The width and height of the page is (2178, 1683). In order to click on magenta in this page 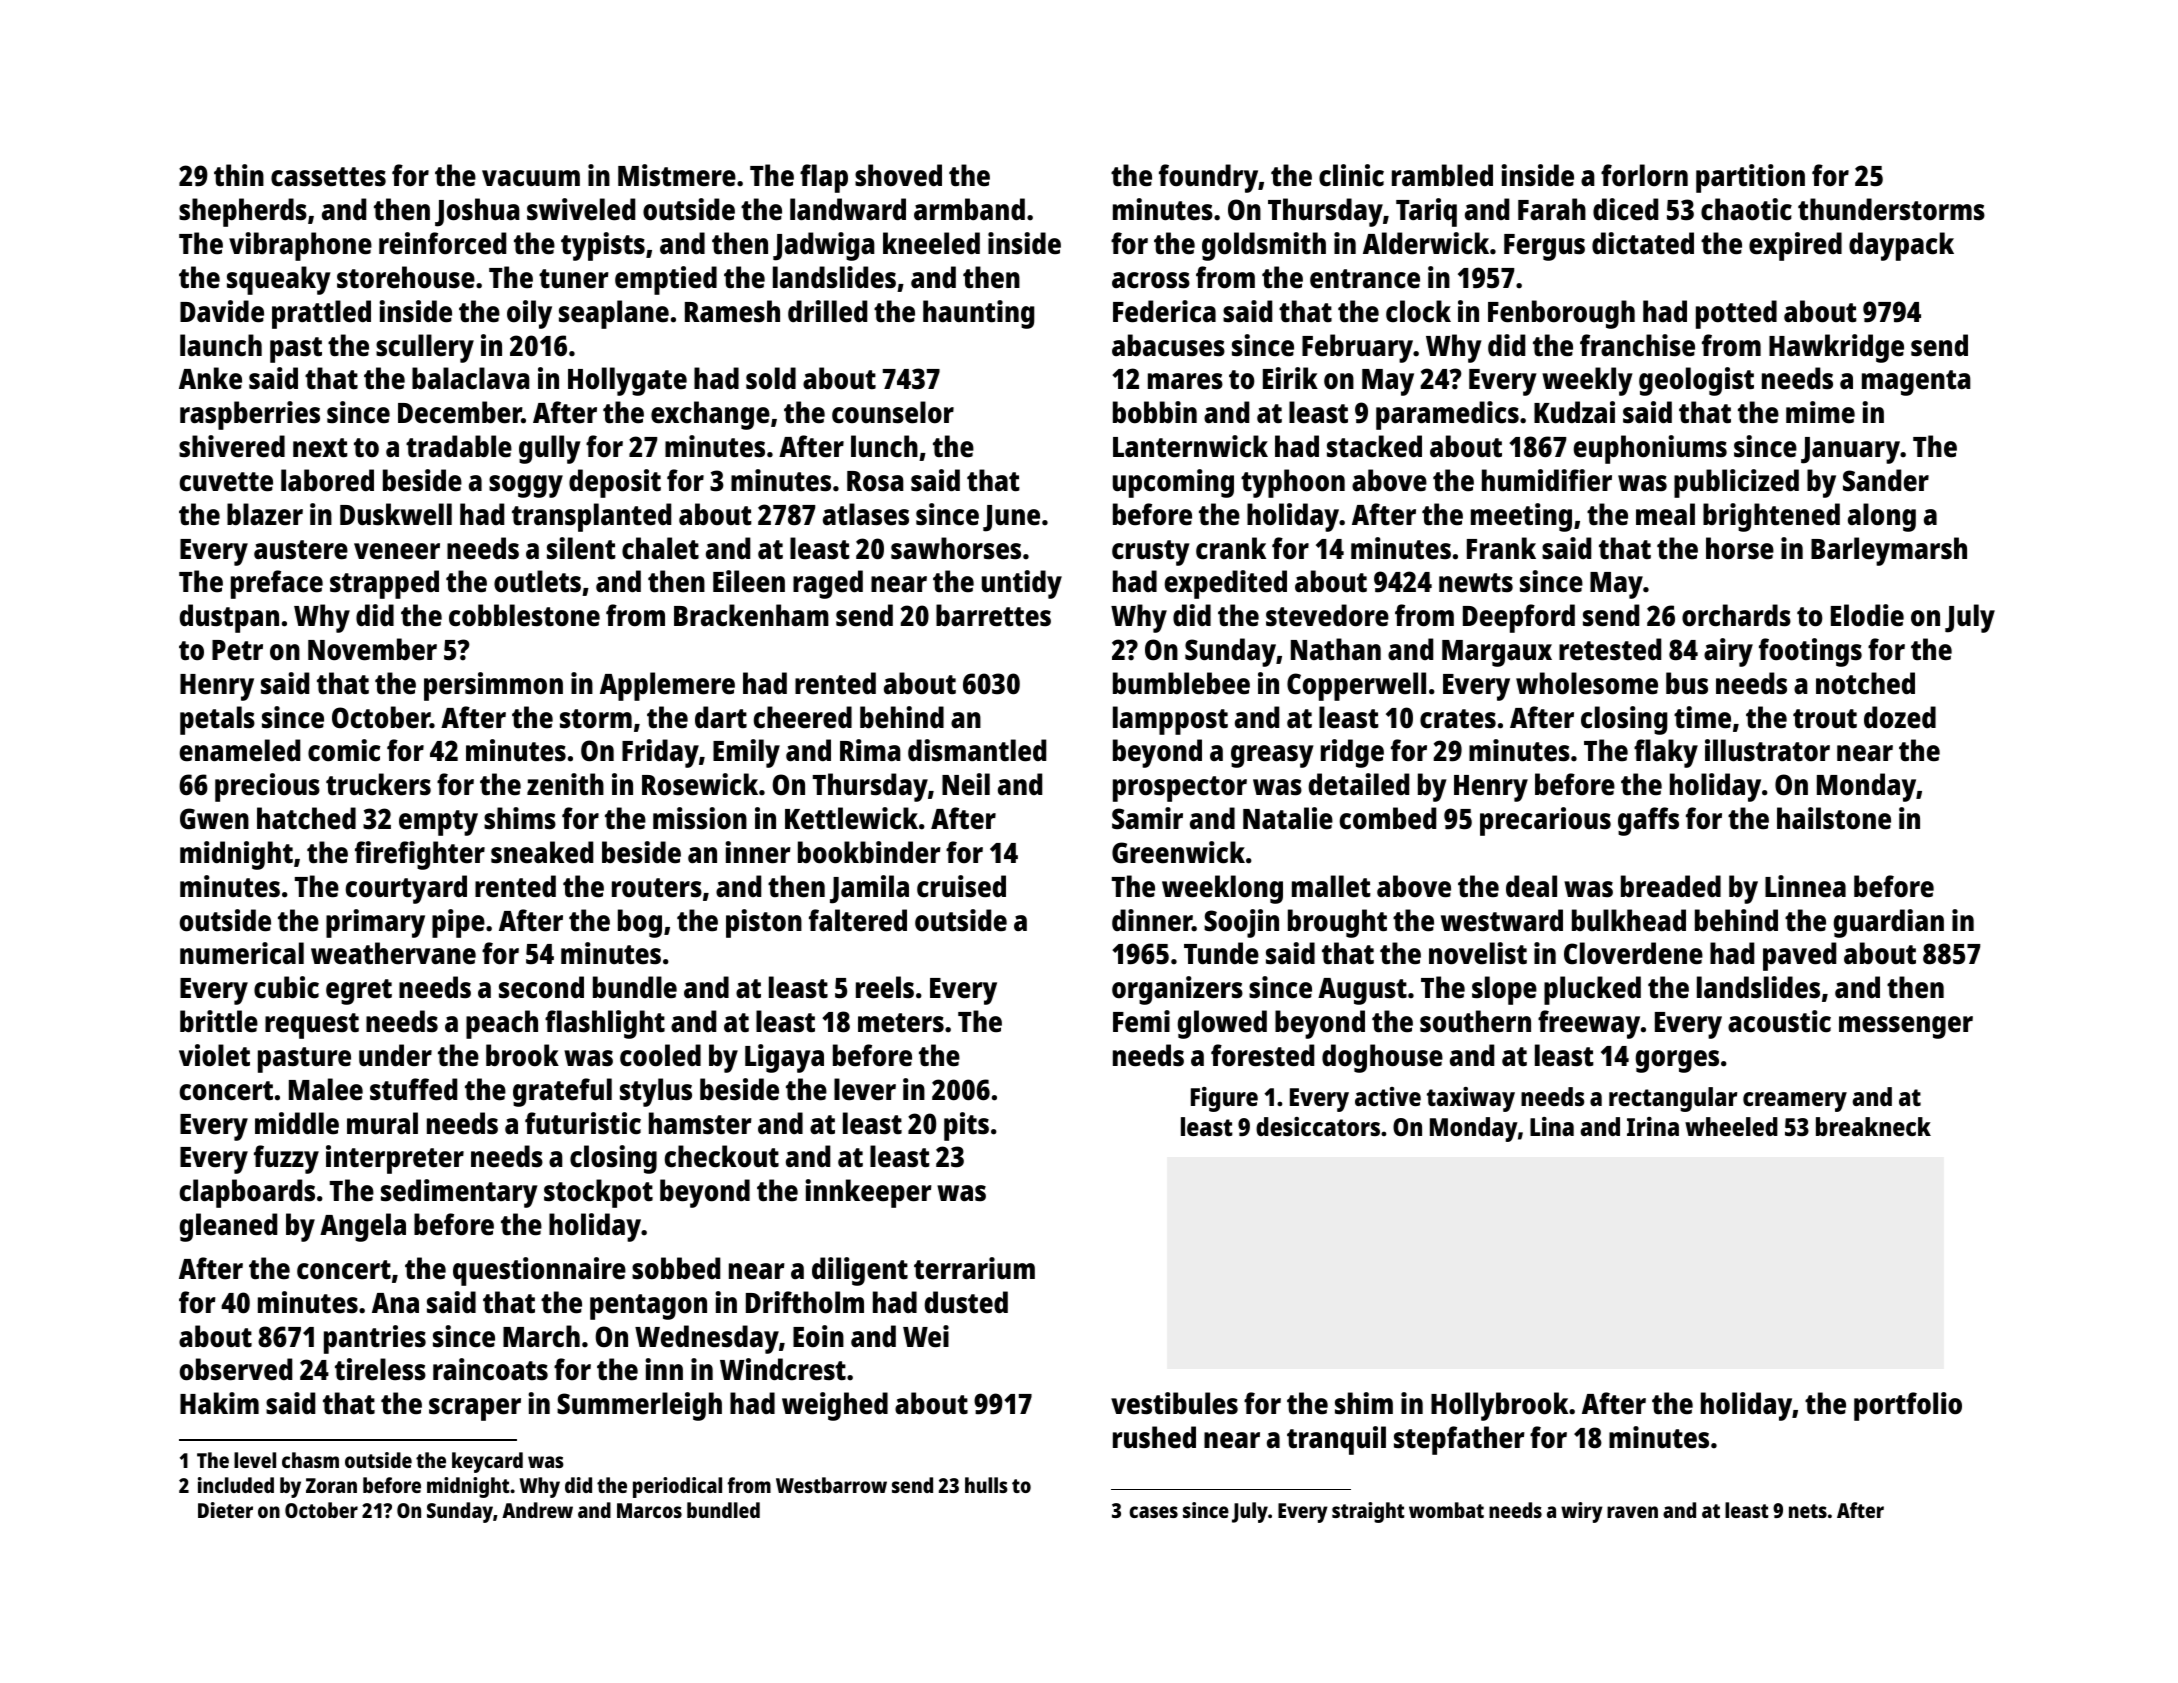, I will do `click(1916, 383)`.
